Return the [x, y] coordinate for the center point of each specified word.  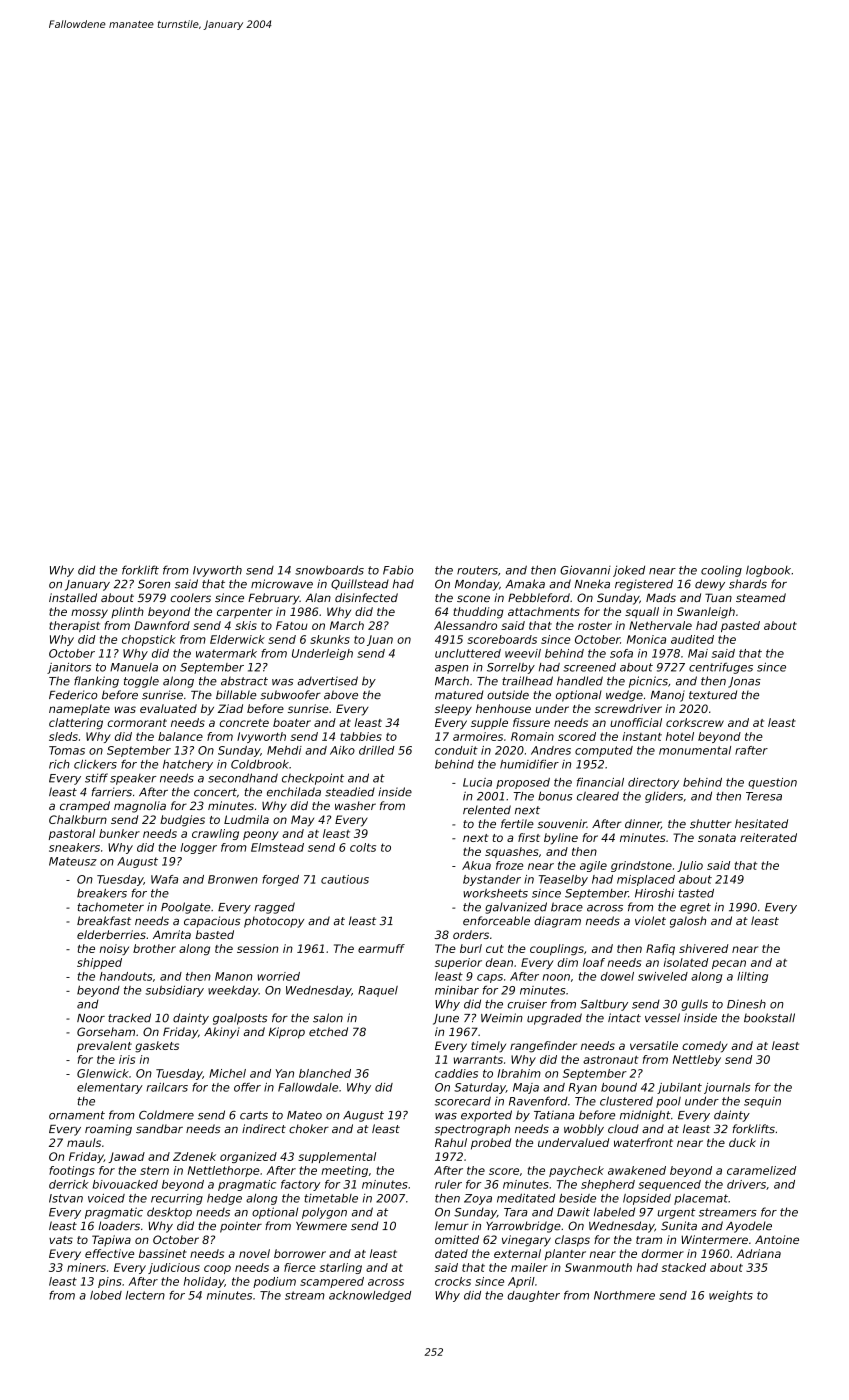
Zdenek [194, 1156]
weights [731, 1296]
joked [629, 571]
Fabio [398, 570]
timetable [331, 1198]
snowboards [329, 570]
